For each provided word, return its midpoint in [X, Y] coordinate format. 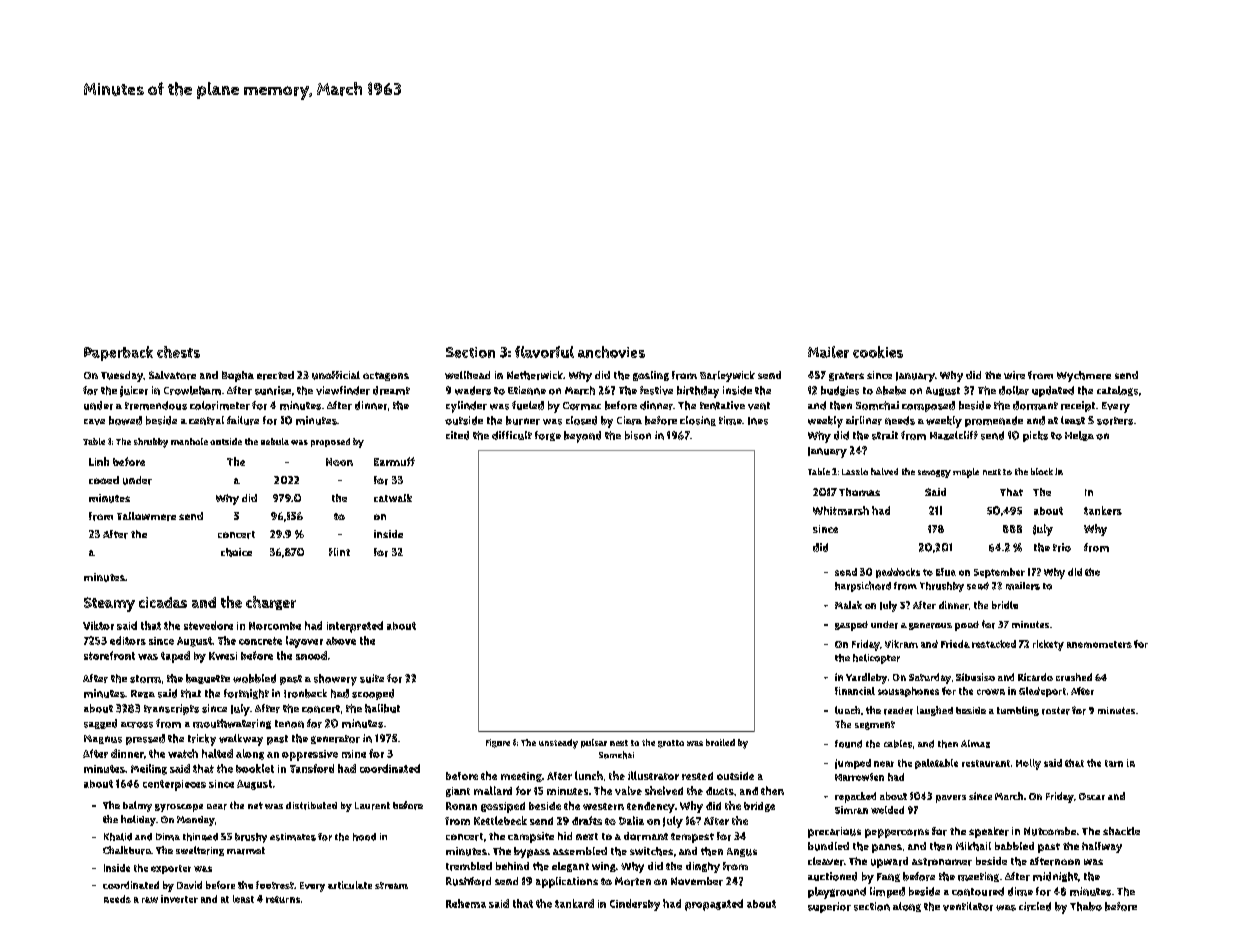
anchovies [611, 352]
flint [339, 552]
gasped [851, 626]
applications [567, 882]
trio [1062, 547]
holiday [138, 820]
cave [94, 422]
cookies [878, 352]
